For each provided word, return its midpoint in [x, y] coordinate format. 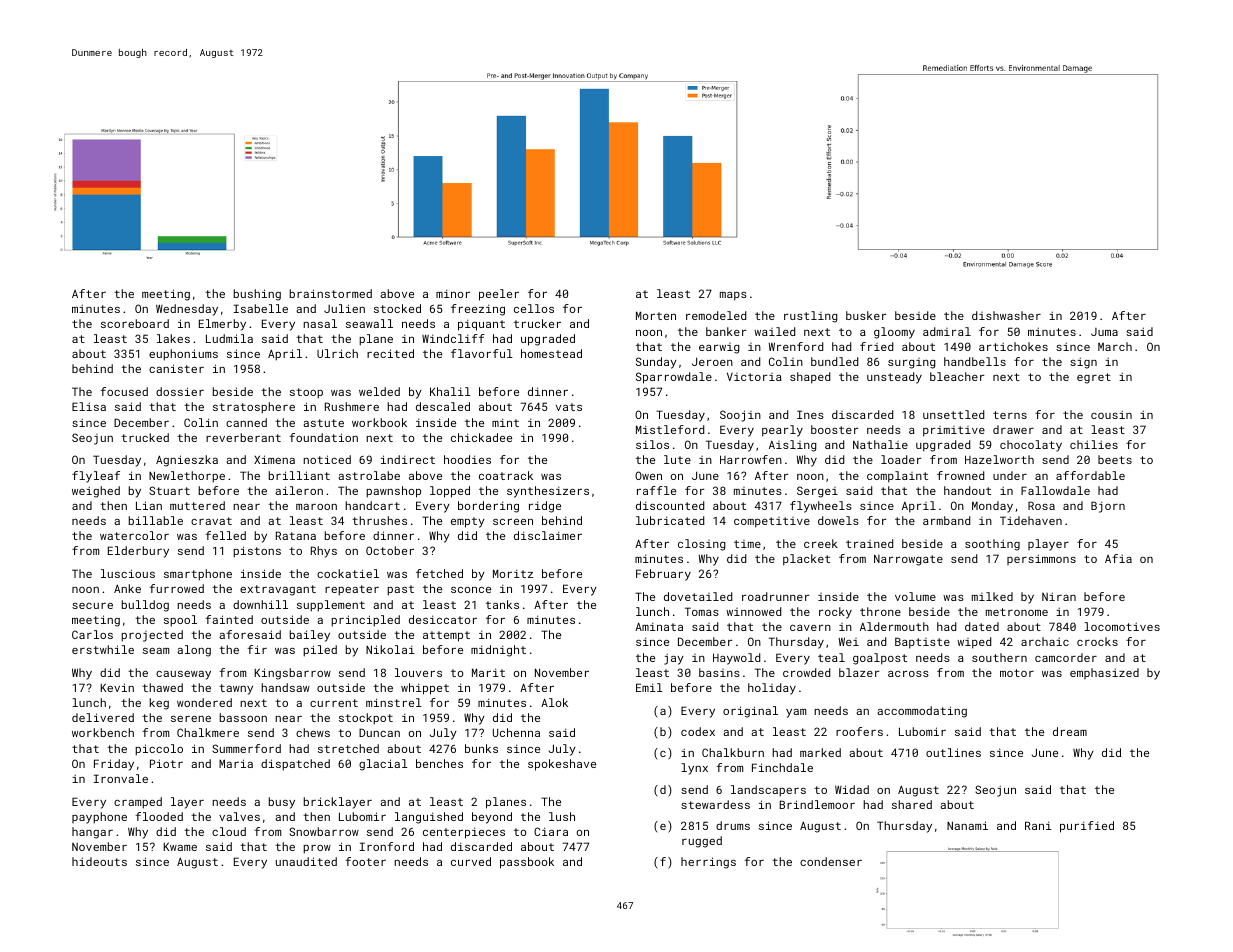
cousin [1111, 414]
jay [674, 659]
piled [320, 651]
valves [239, 816]
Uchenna [516, 732]
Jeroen [712, 361]
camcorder [1066, 657]
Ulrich [337, 353]
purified [1087, 827]
